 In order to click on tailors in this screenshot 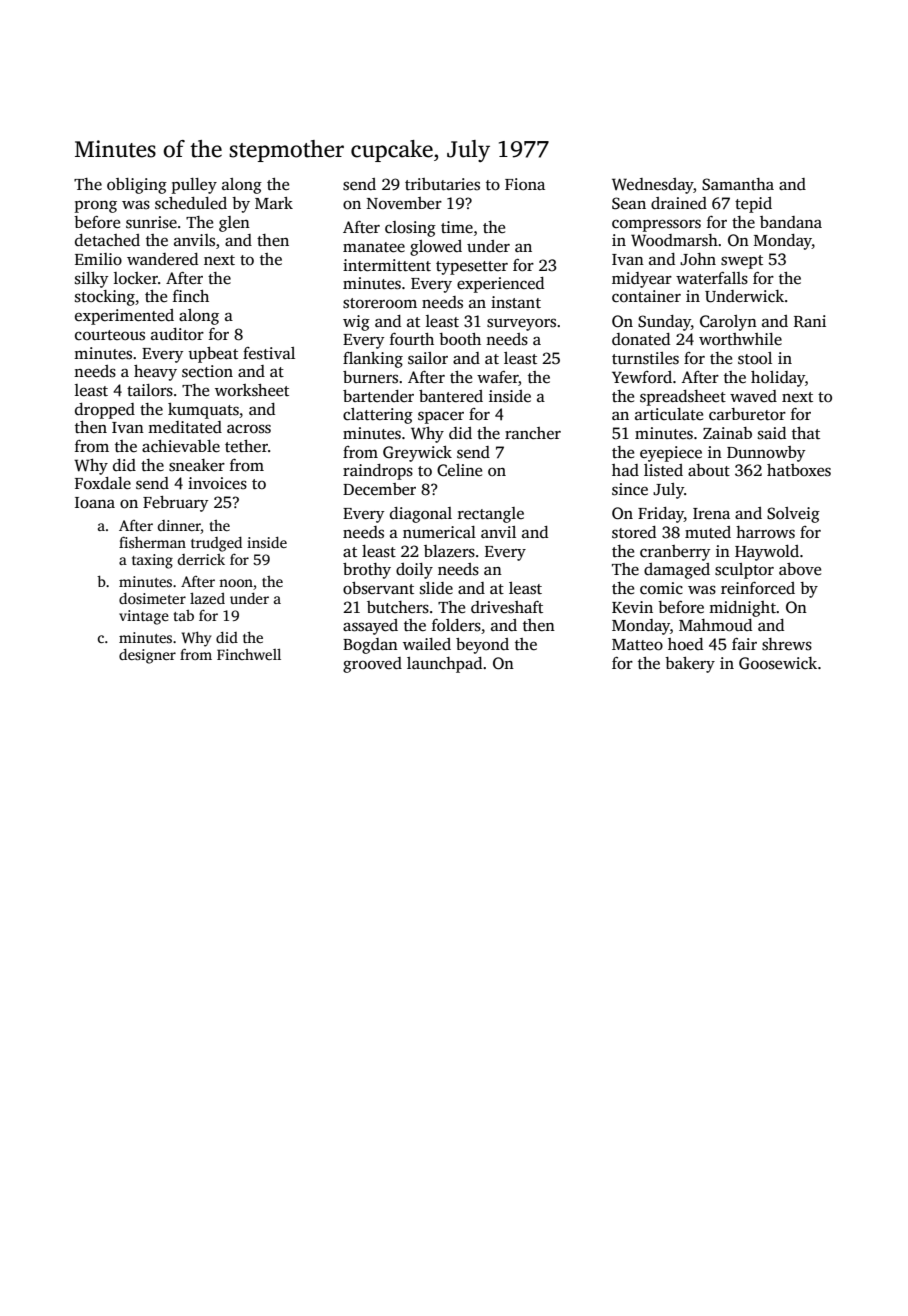, I will do `click(150, 390)`.
